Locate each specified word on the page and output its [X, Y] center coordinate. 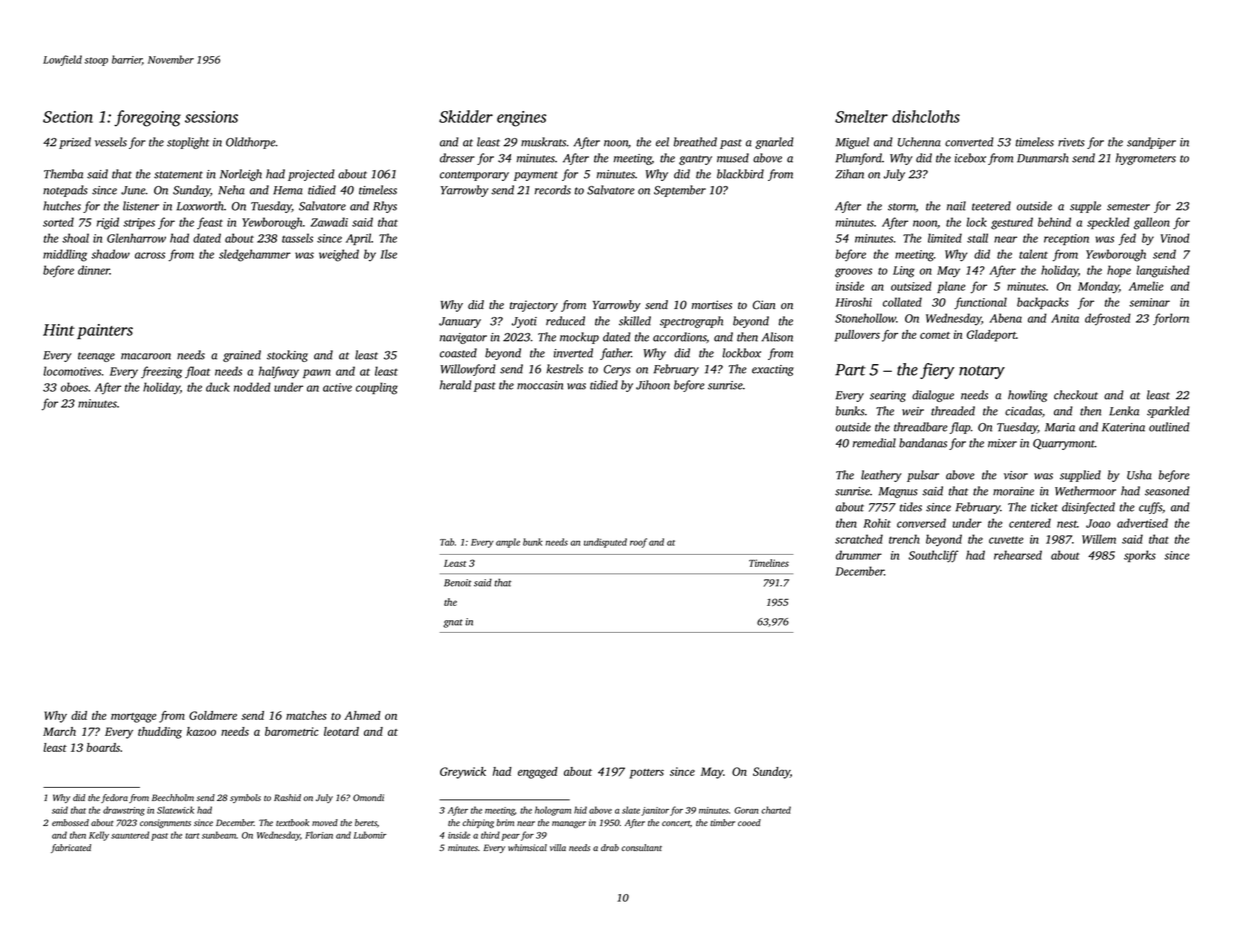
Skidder [466, 116]
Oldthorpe [251, 143]
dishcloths [926, 116]
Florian [319, 835]
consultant [641, 847]
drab [610, 847]
